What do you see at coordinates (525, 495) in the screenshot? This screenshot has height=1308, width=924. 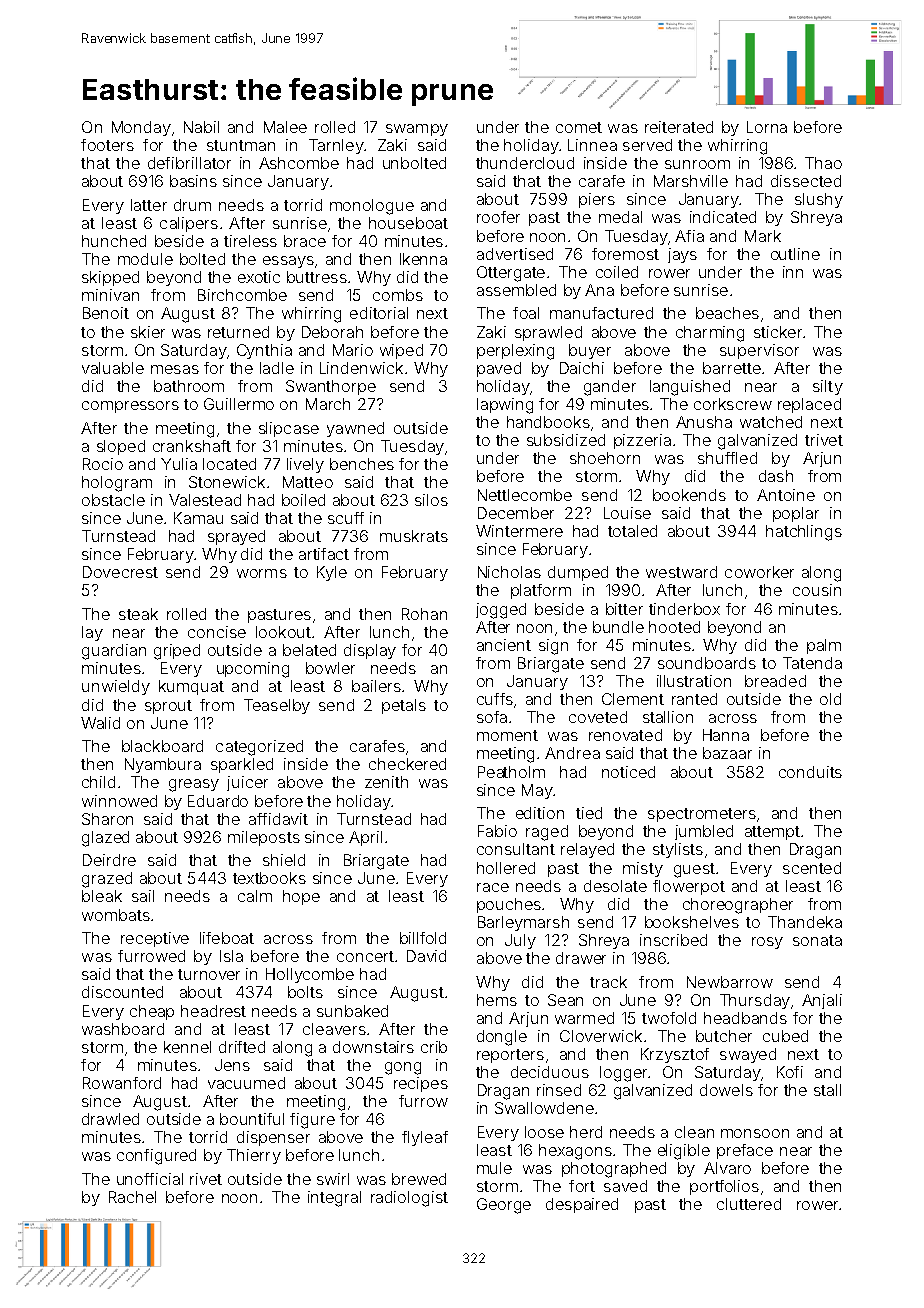 I see `Nettlecombe` at bounding box center [525, 495].
